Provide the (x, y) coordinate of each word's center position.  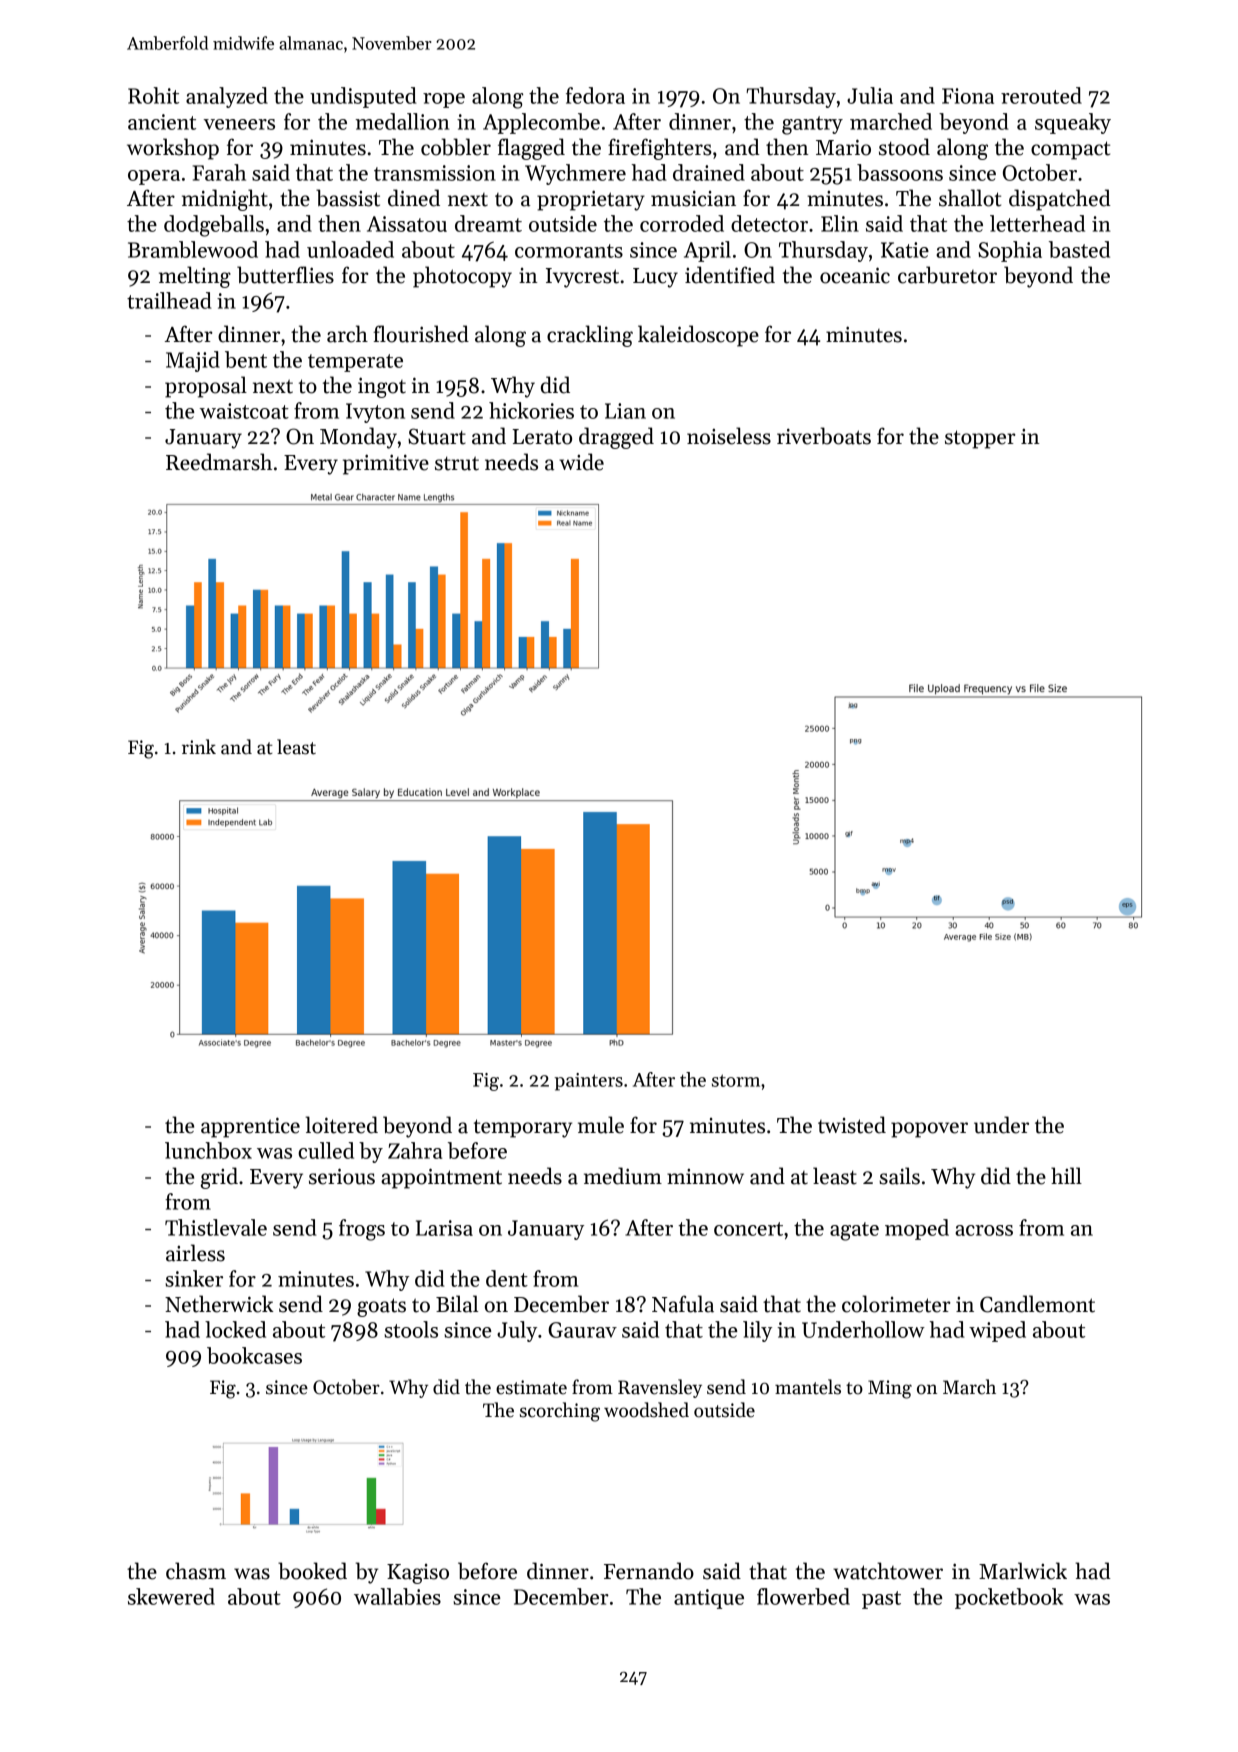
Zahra (415, 1150)
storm (736, 1080)
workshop (173, 149)
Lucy (655, 278)
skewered (171, 1596)
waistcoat (244, 411)
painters (588, 1082)
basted (1079, 249)
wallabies (397, 1596)
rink (199, 746)
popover (929, 1130)
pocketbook (1009, 1598)
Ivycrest (582, 278)
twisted (852, 1125)
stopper (980, 439)
